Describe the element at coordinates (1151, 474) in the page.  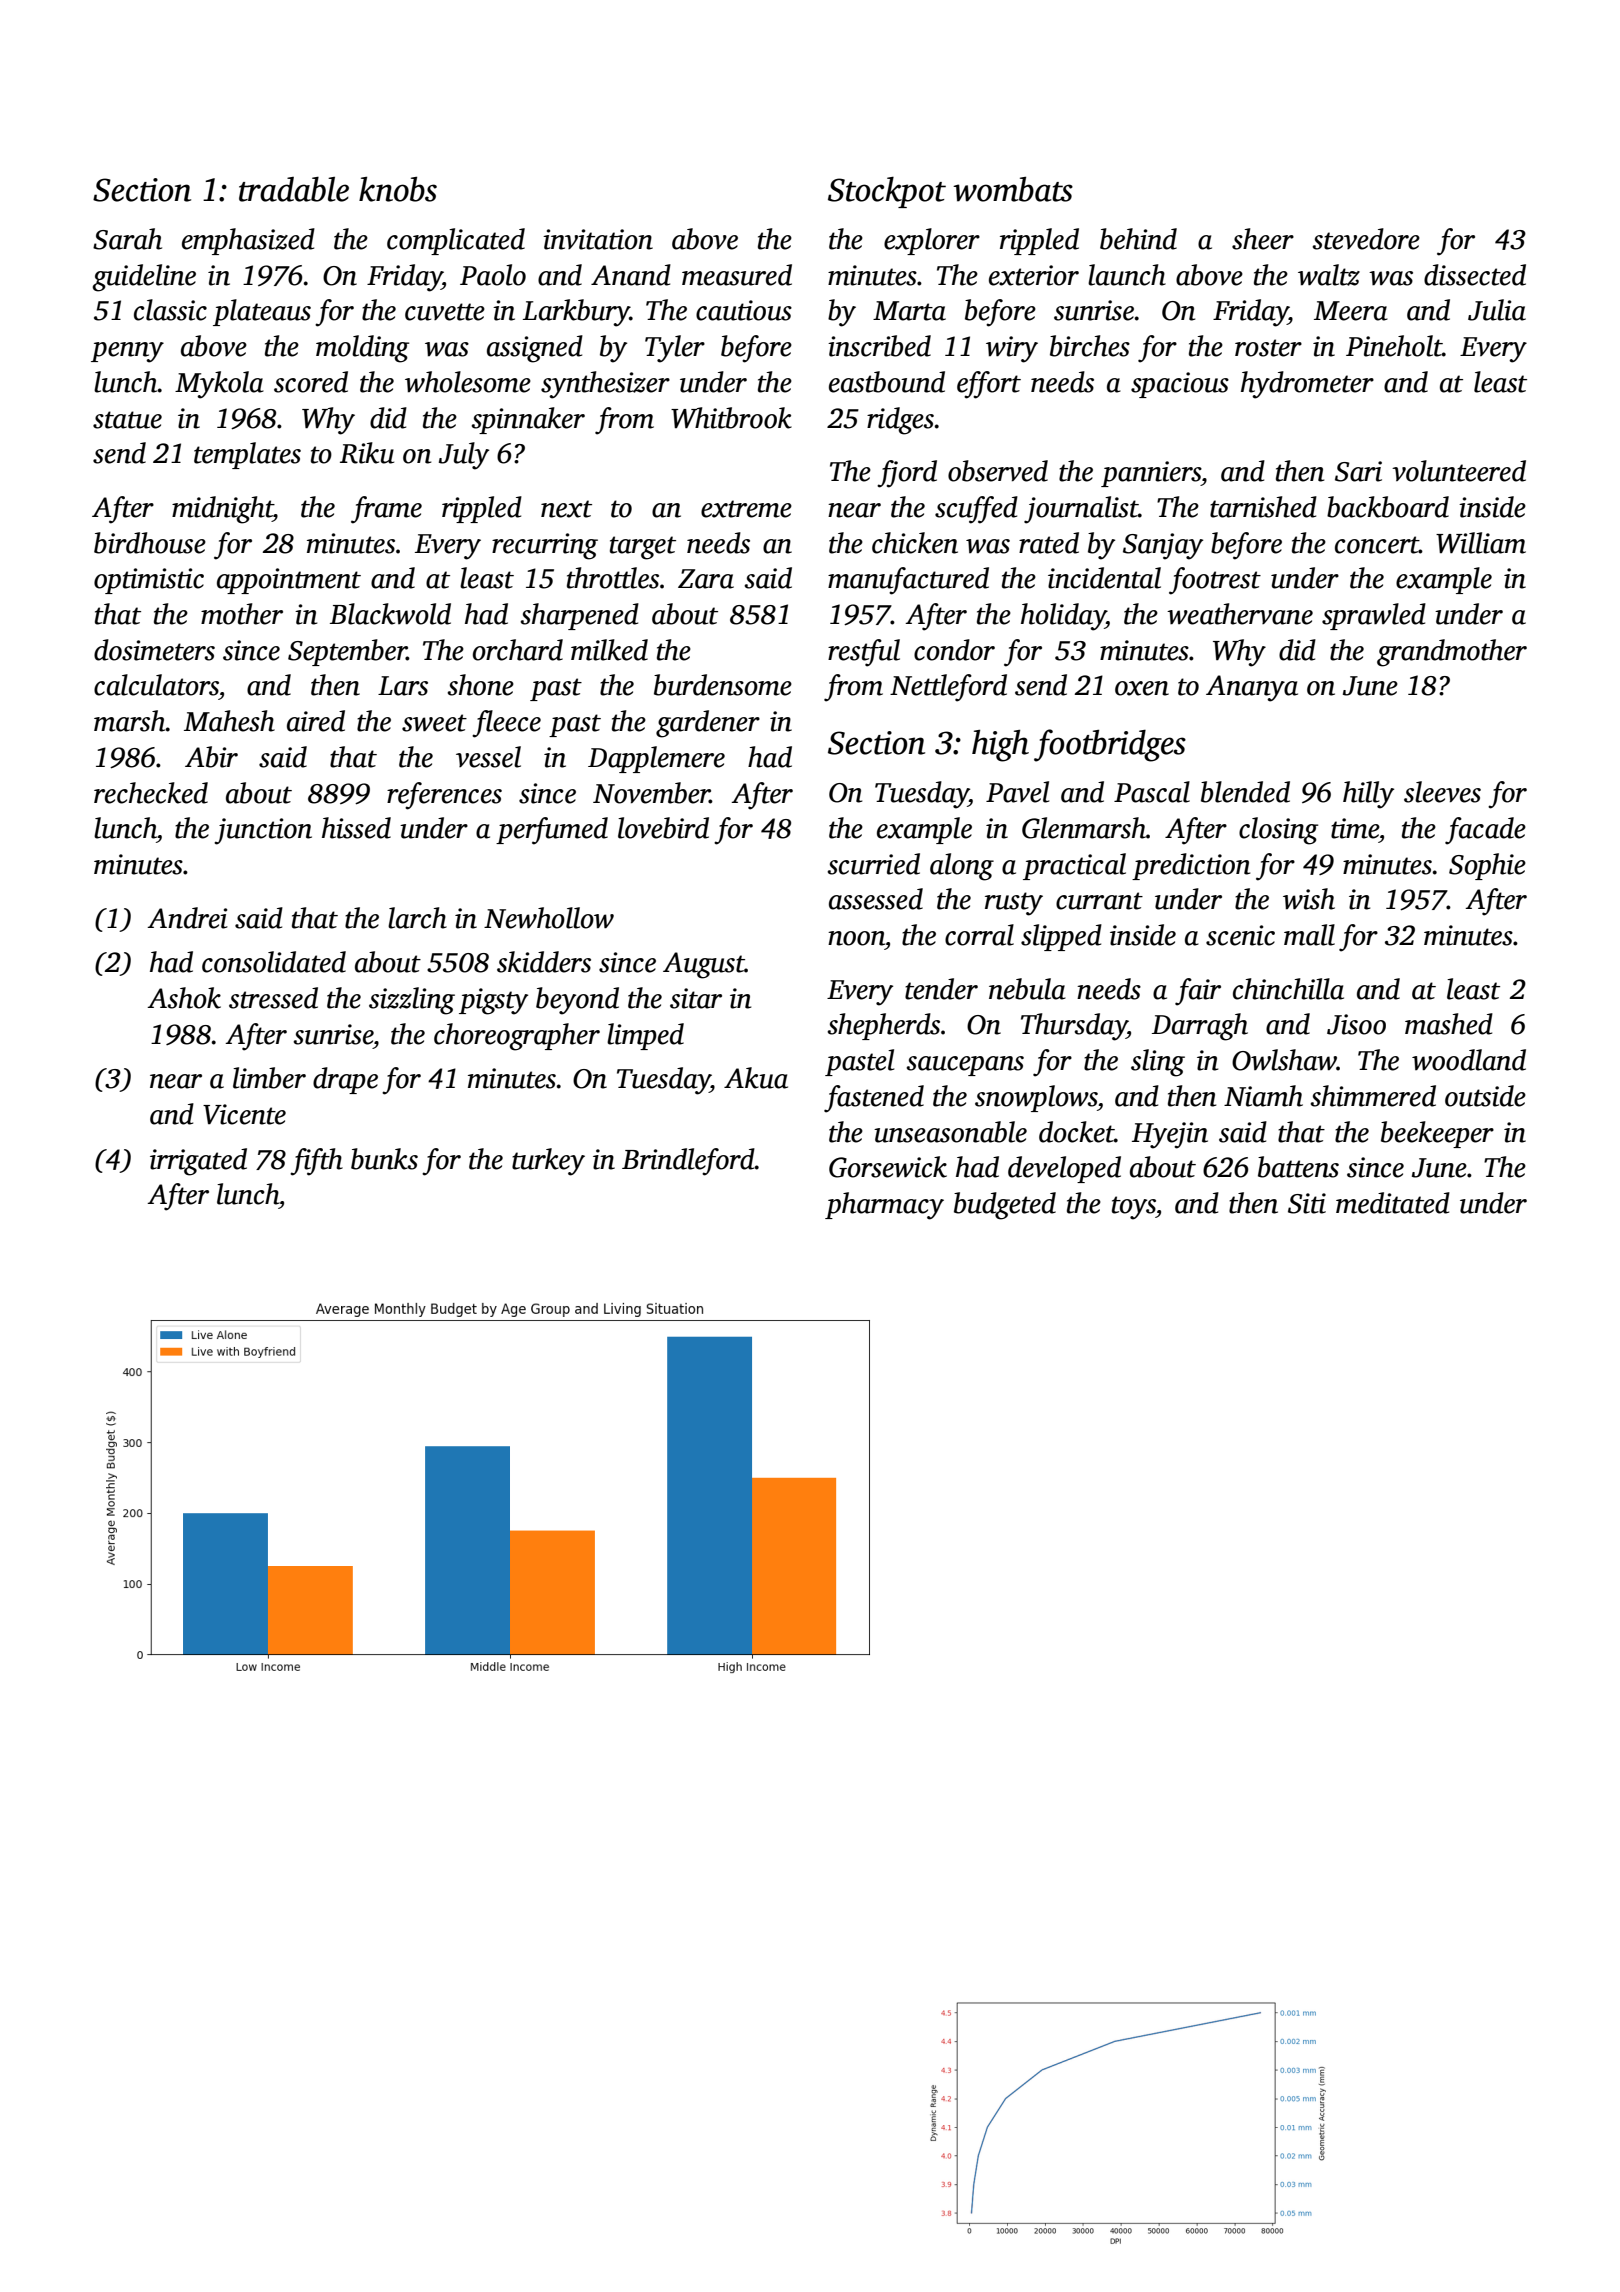
I see `panniers` at that location.
